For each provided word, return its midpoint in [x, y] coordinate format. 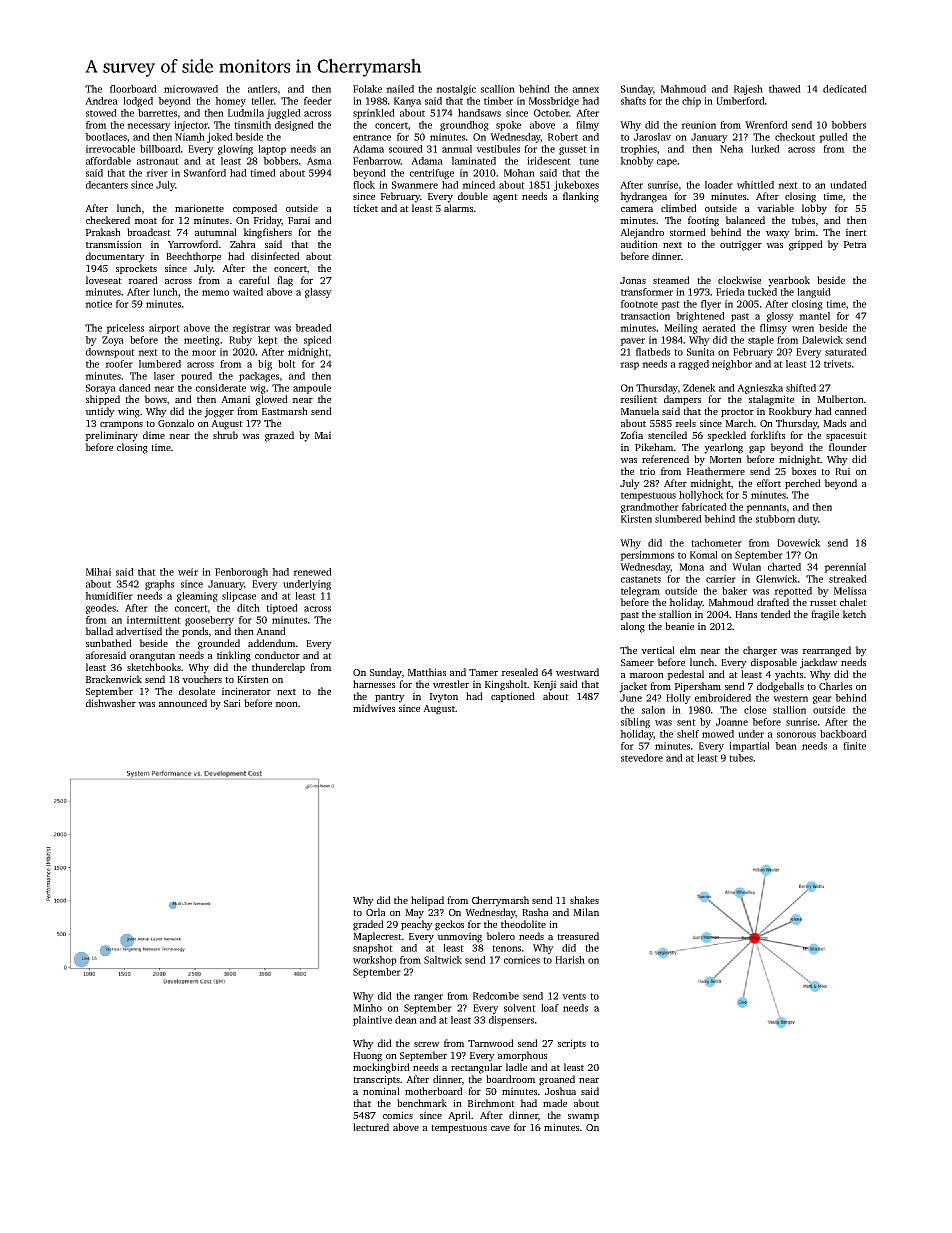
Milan [586, 912]
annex [586, 90]
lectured [371, 1127]
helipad [427, 901]
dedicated [845, 89]
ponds [195, 632]
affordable [108, 161]
